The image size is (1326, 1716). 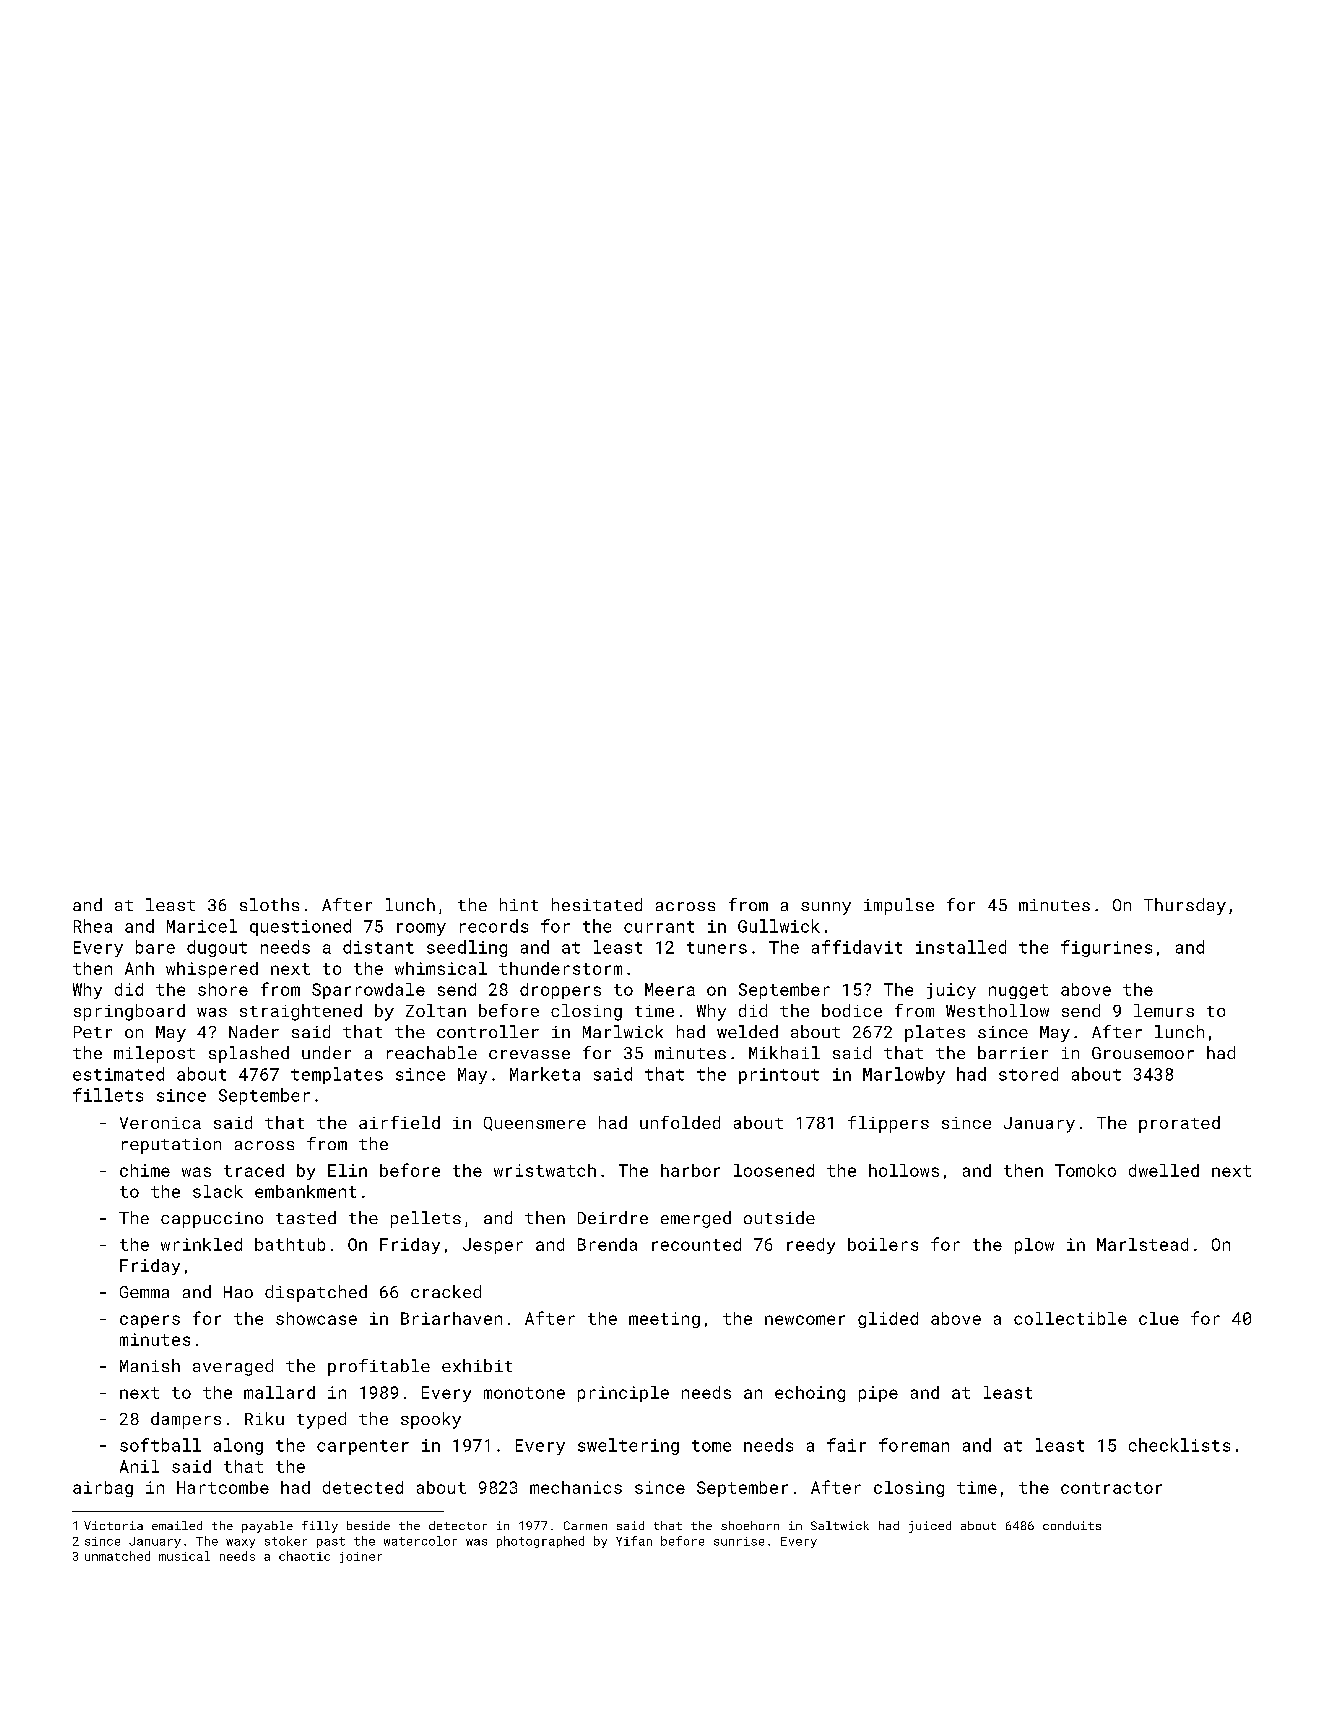 What do you see at coordinates (545, 1170) in the screenshot?
I see `wristwatch` at bounding box center [545, 1170].
